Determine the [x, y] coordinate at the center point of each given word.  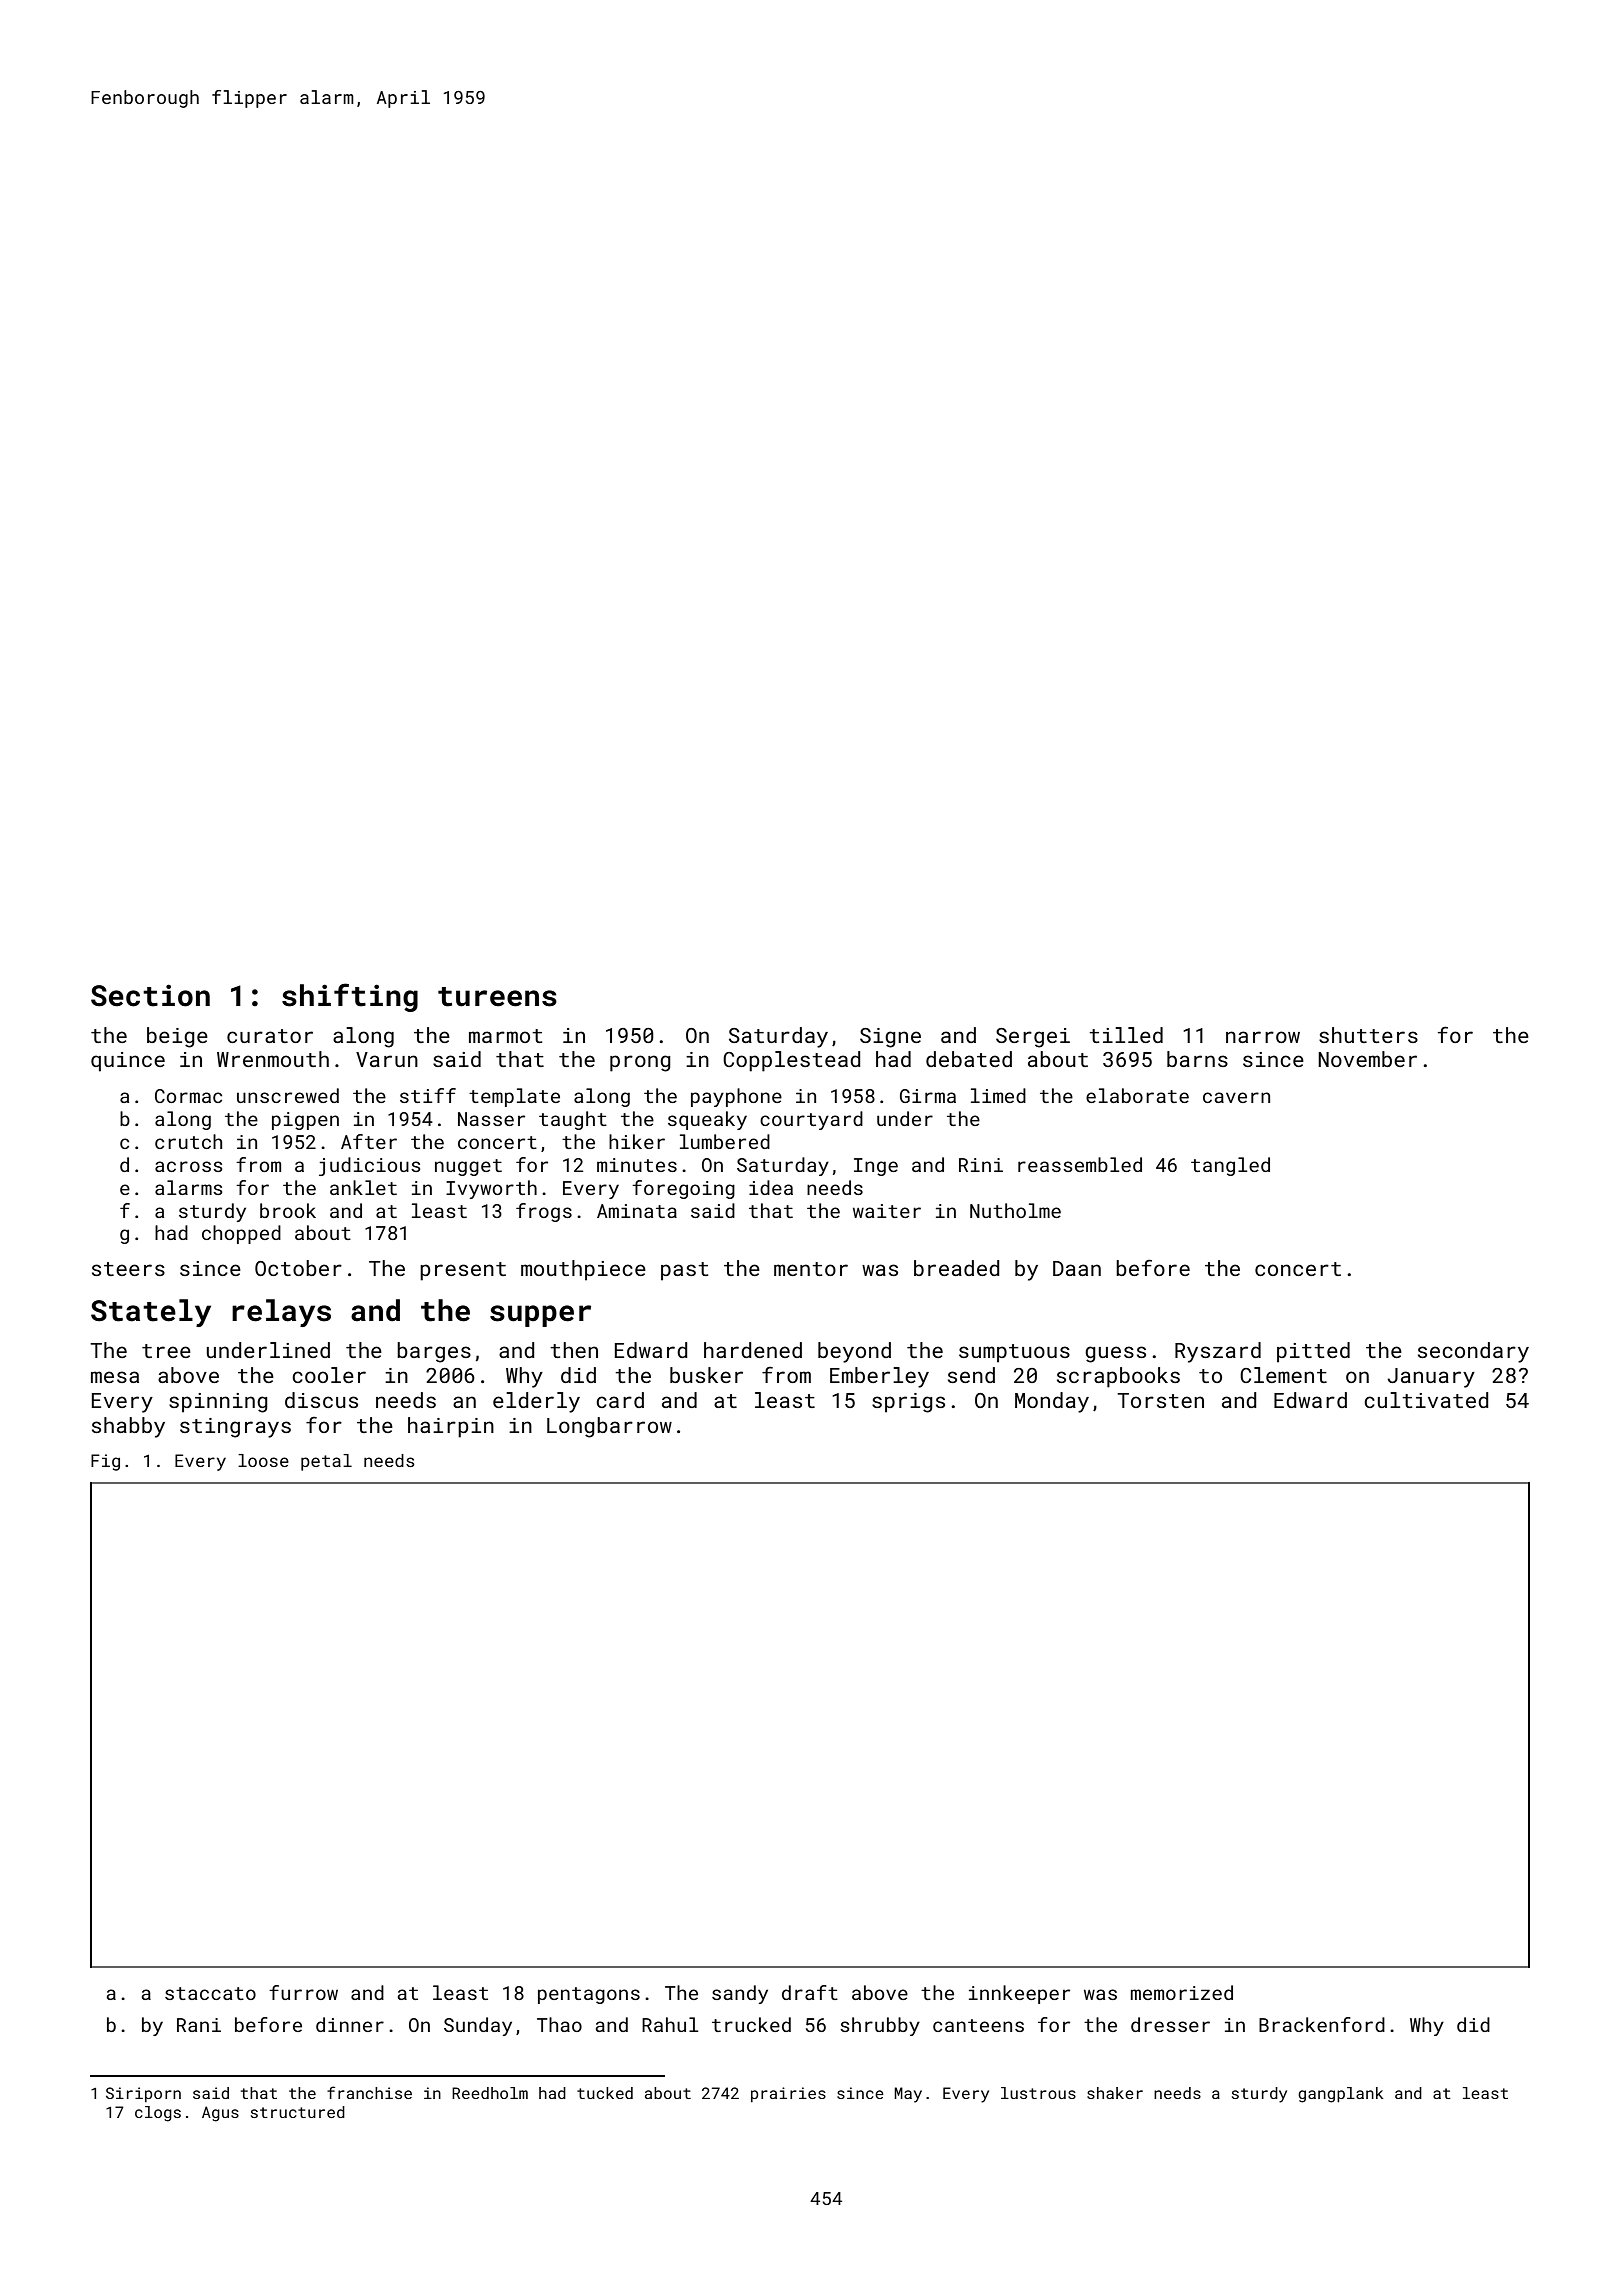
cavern [1236, 1097]
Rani [199, 2025]
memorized [1182, 1992]
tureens [497, 997]
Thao [559, 2024]
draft [810, 1992]
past [684, 1271]
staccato [210, 1993]
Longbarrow [609, 1427]
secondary [1473, 1352]
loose [263, 1460]
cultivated [1426, 1400]
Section [150, 995]
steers [128, 1269]
